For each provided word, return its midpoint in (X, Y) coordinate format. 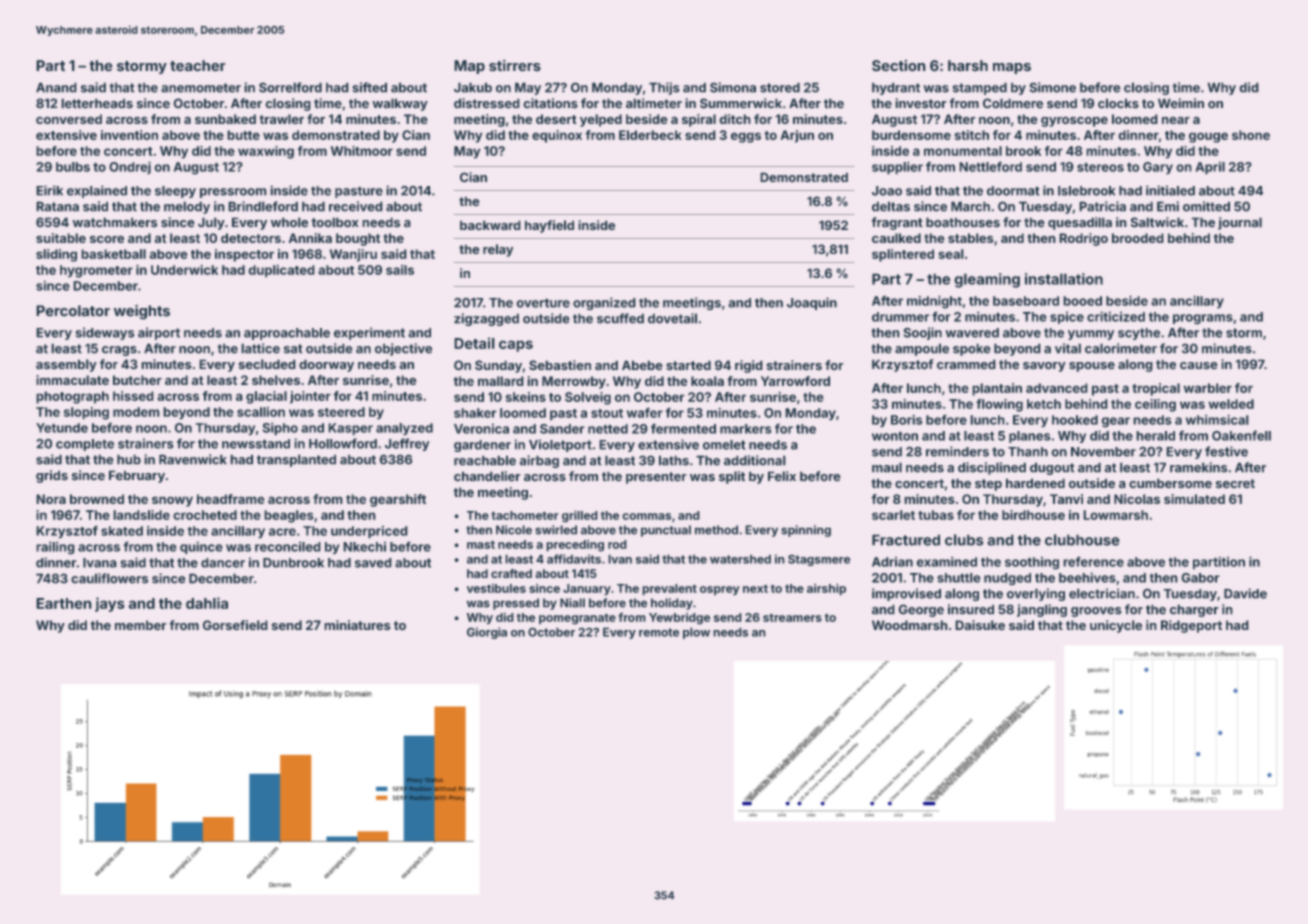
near (1176, 120)
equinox (557, 136)
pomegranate (577, 619)
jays (110, 604)
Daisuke (980, 625)
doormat (1013, 191)
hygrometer (96, 271)
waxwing (266, 152)
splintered (903, 255)
